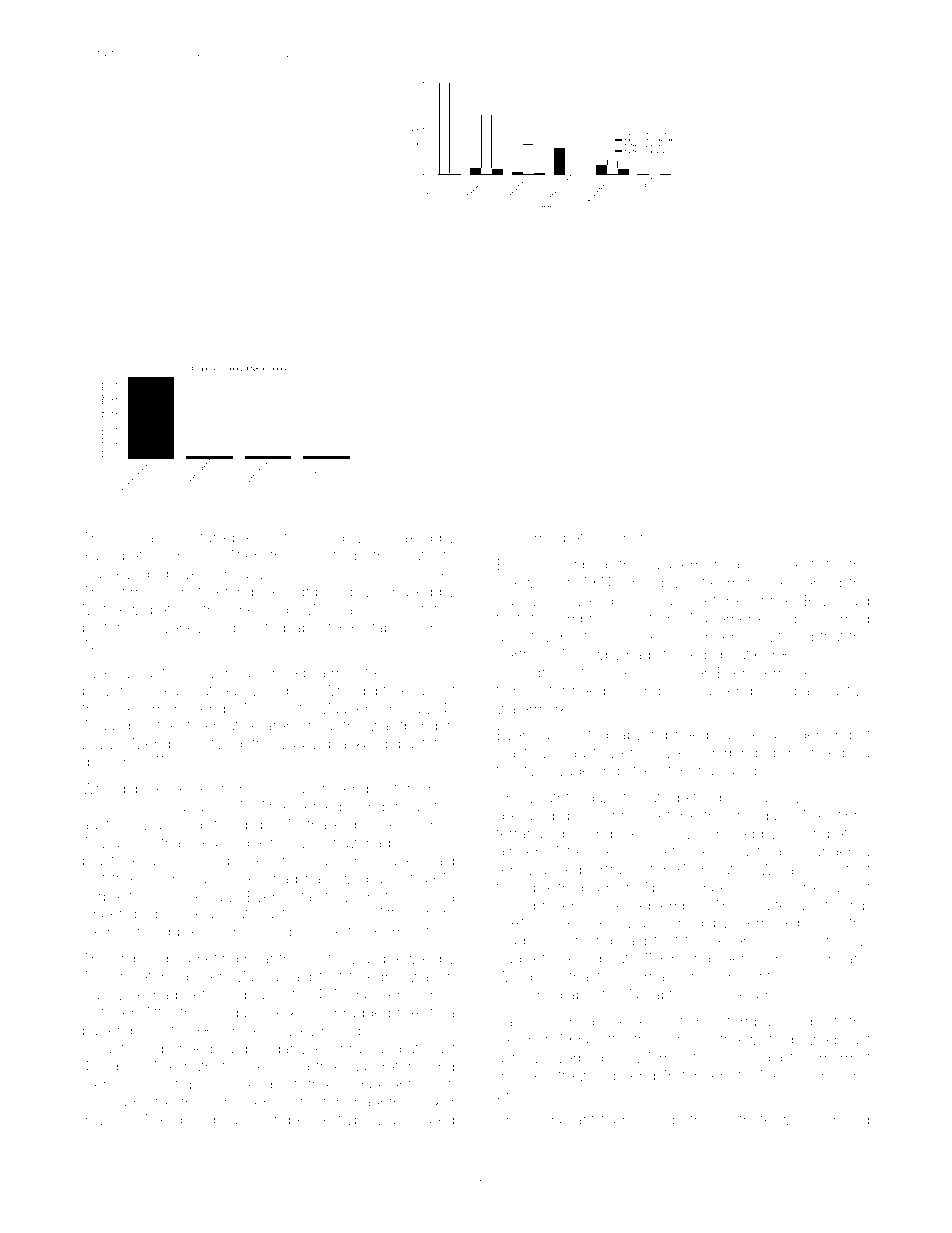 This image has height=1233, width=952. Describe the element at coordinates (368, 809) in the image. I see `song` at that location.
